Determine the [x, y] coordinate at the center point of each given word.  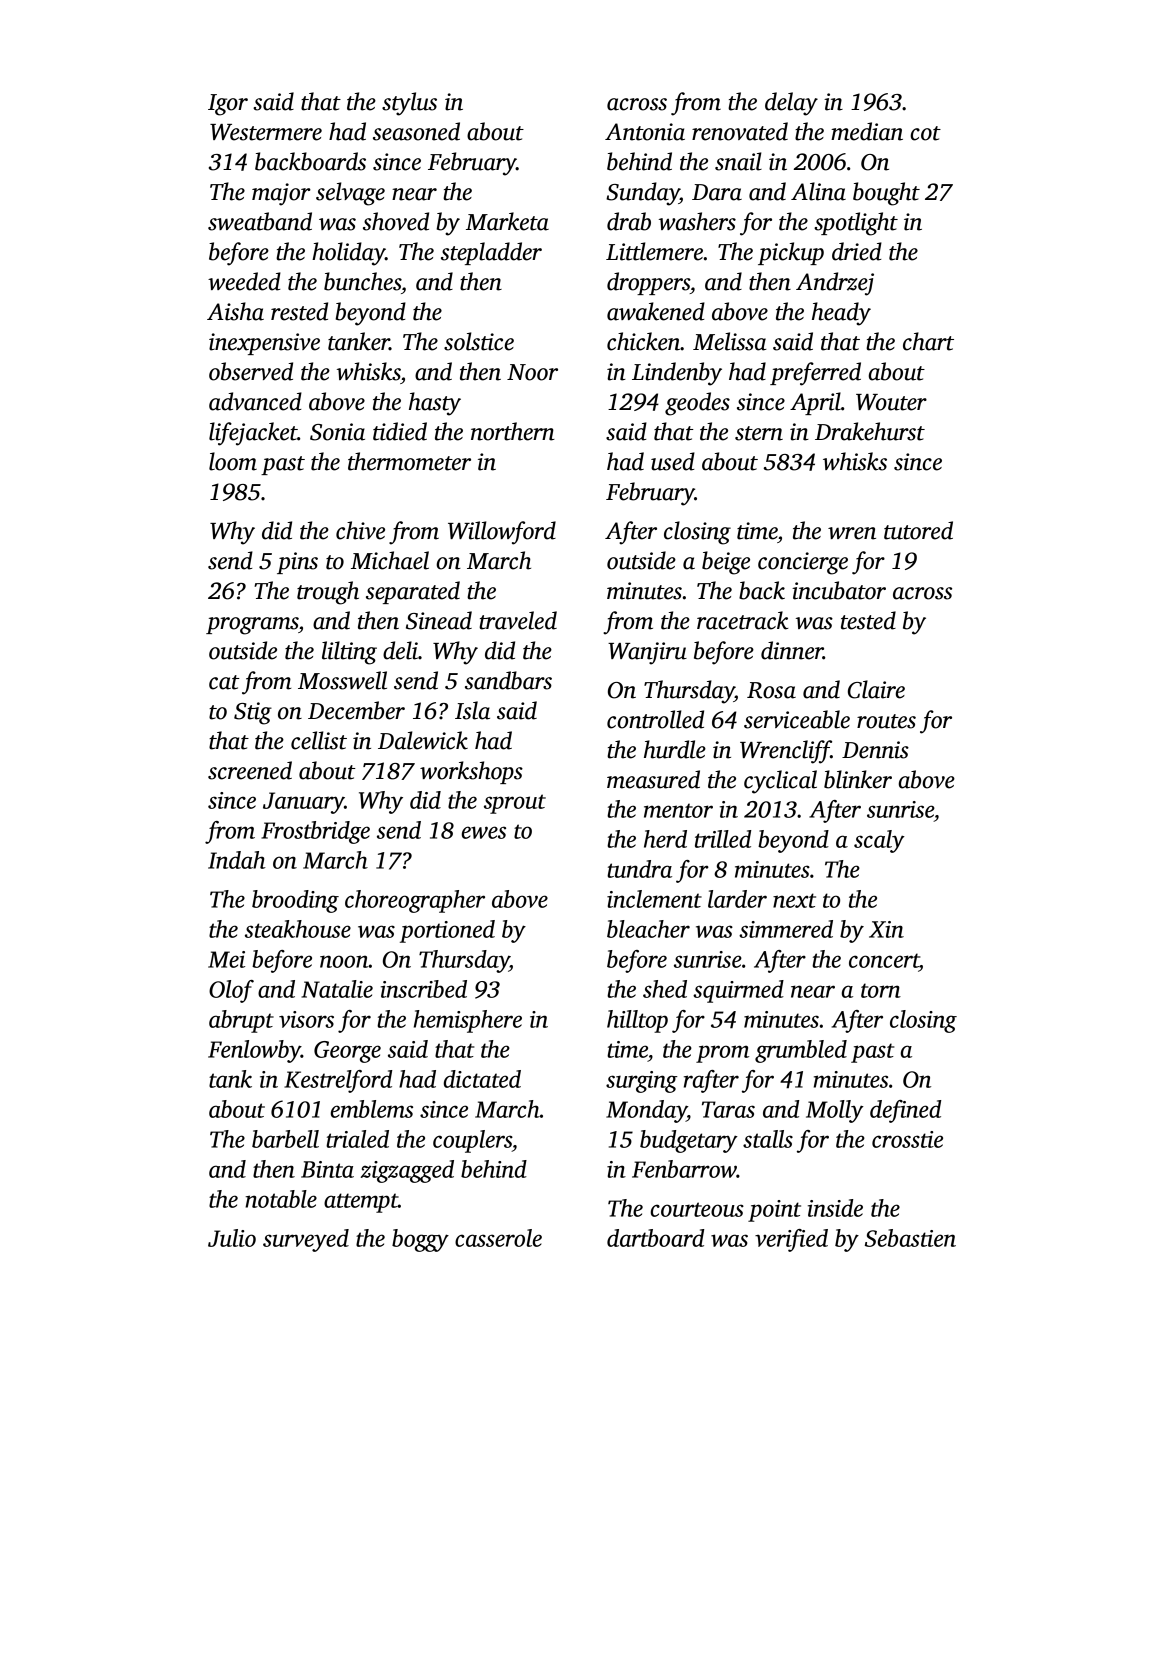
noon [344, 961]
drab [629, 221]
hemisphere [468, 1021]
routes [886, 721]
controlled [655, 719]
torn [881, 990]
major [281, 194]
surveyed [306, 1240]
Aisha [235, 311]
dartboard [655, 1238]
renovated [740, 131]
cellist [319, 740]
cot [926, 133]
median [867, 131]
